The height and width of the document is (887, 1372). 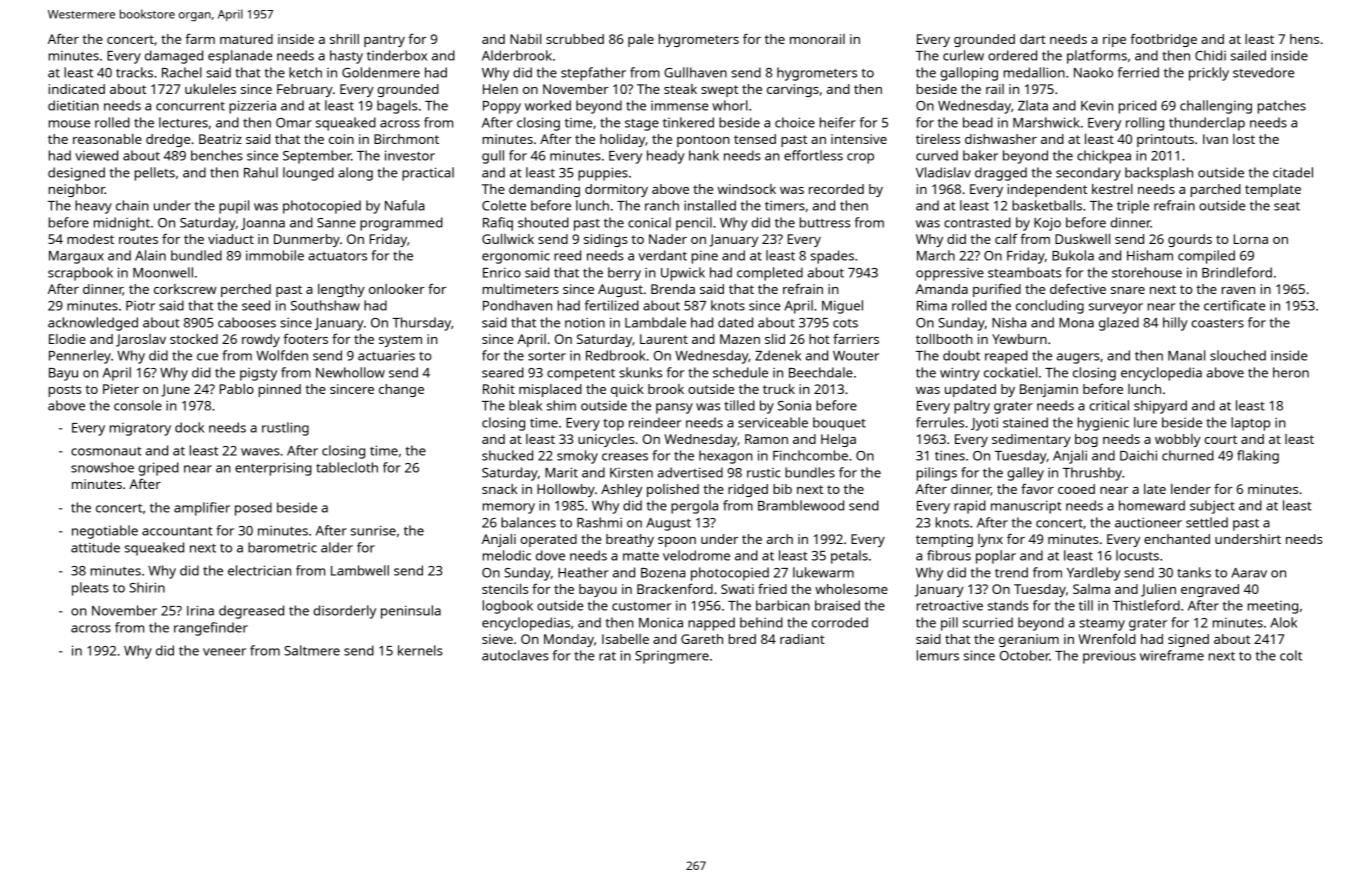 What do you see at coordinates (344, 612) in the document?
I see `disorderly` at bounding box center [344, 612].
